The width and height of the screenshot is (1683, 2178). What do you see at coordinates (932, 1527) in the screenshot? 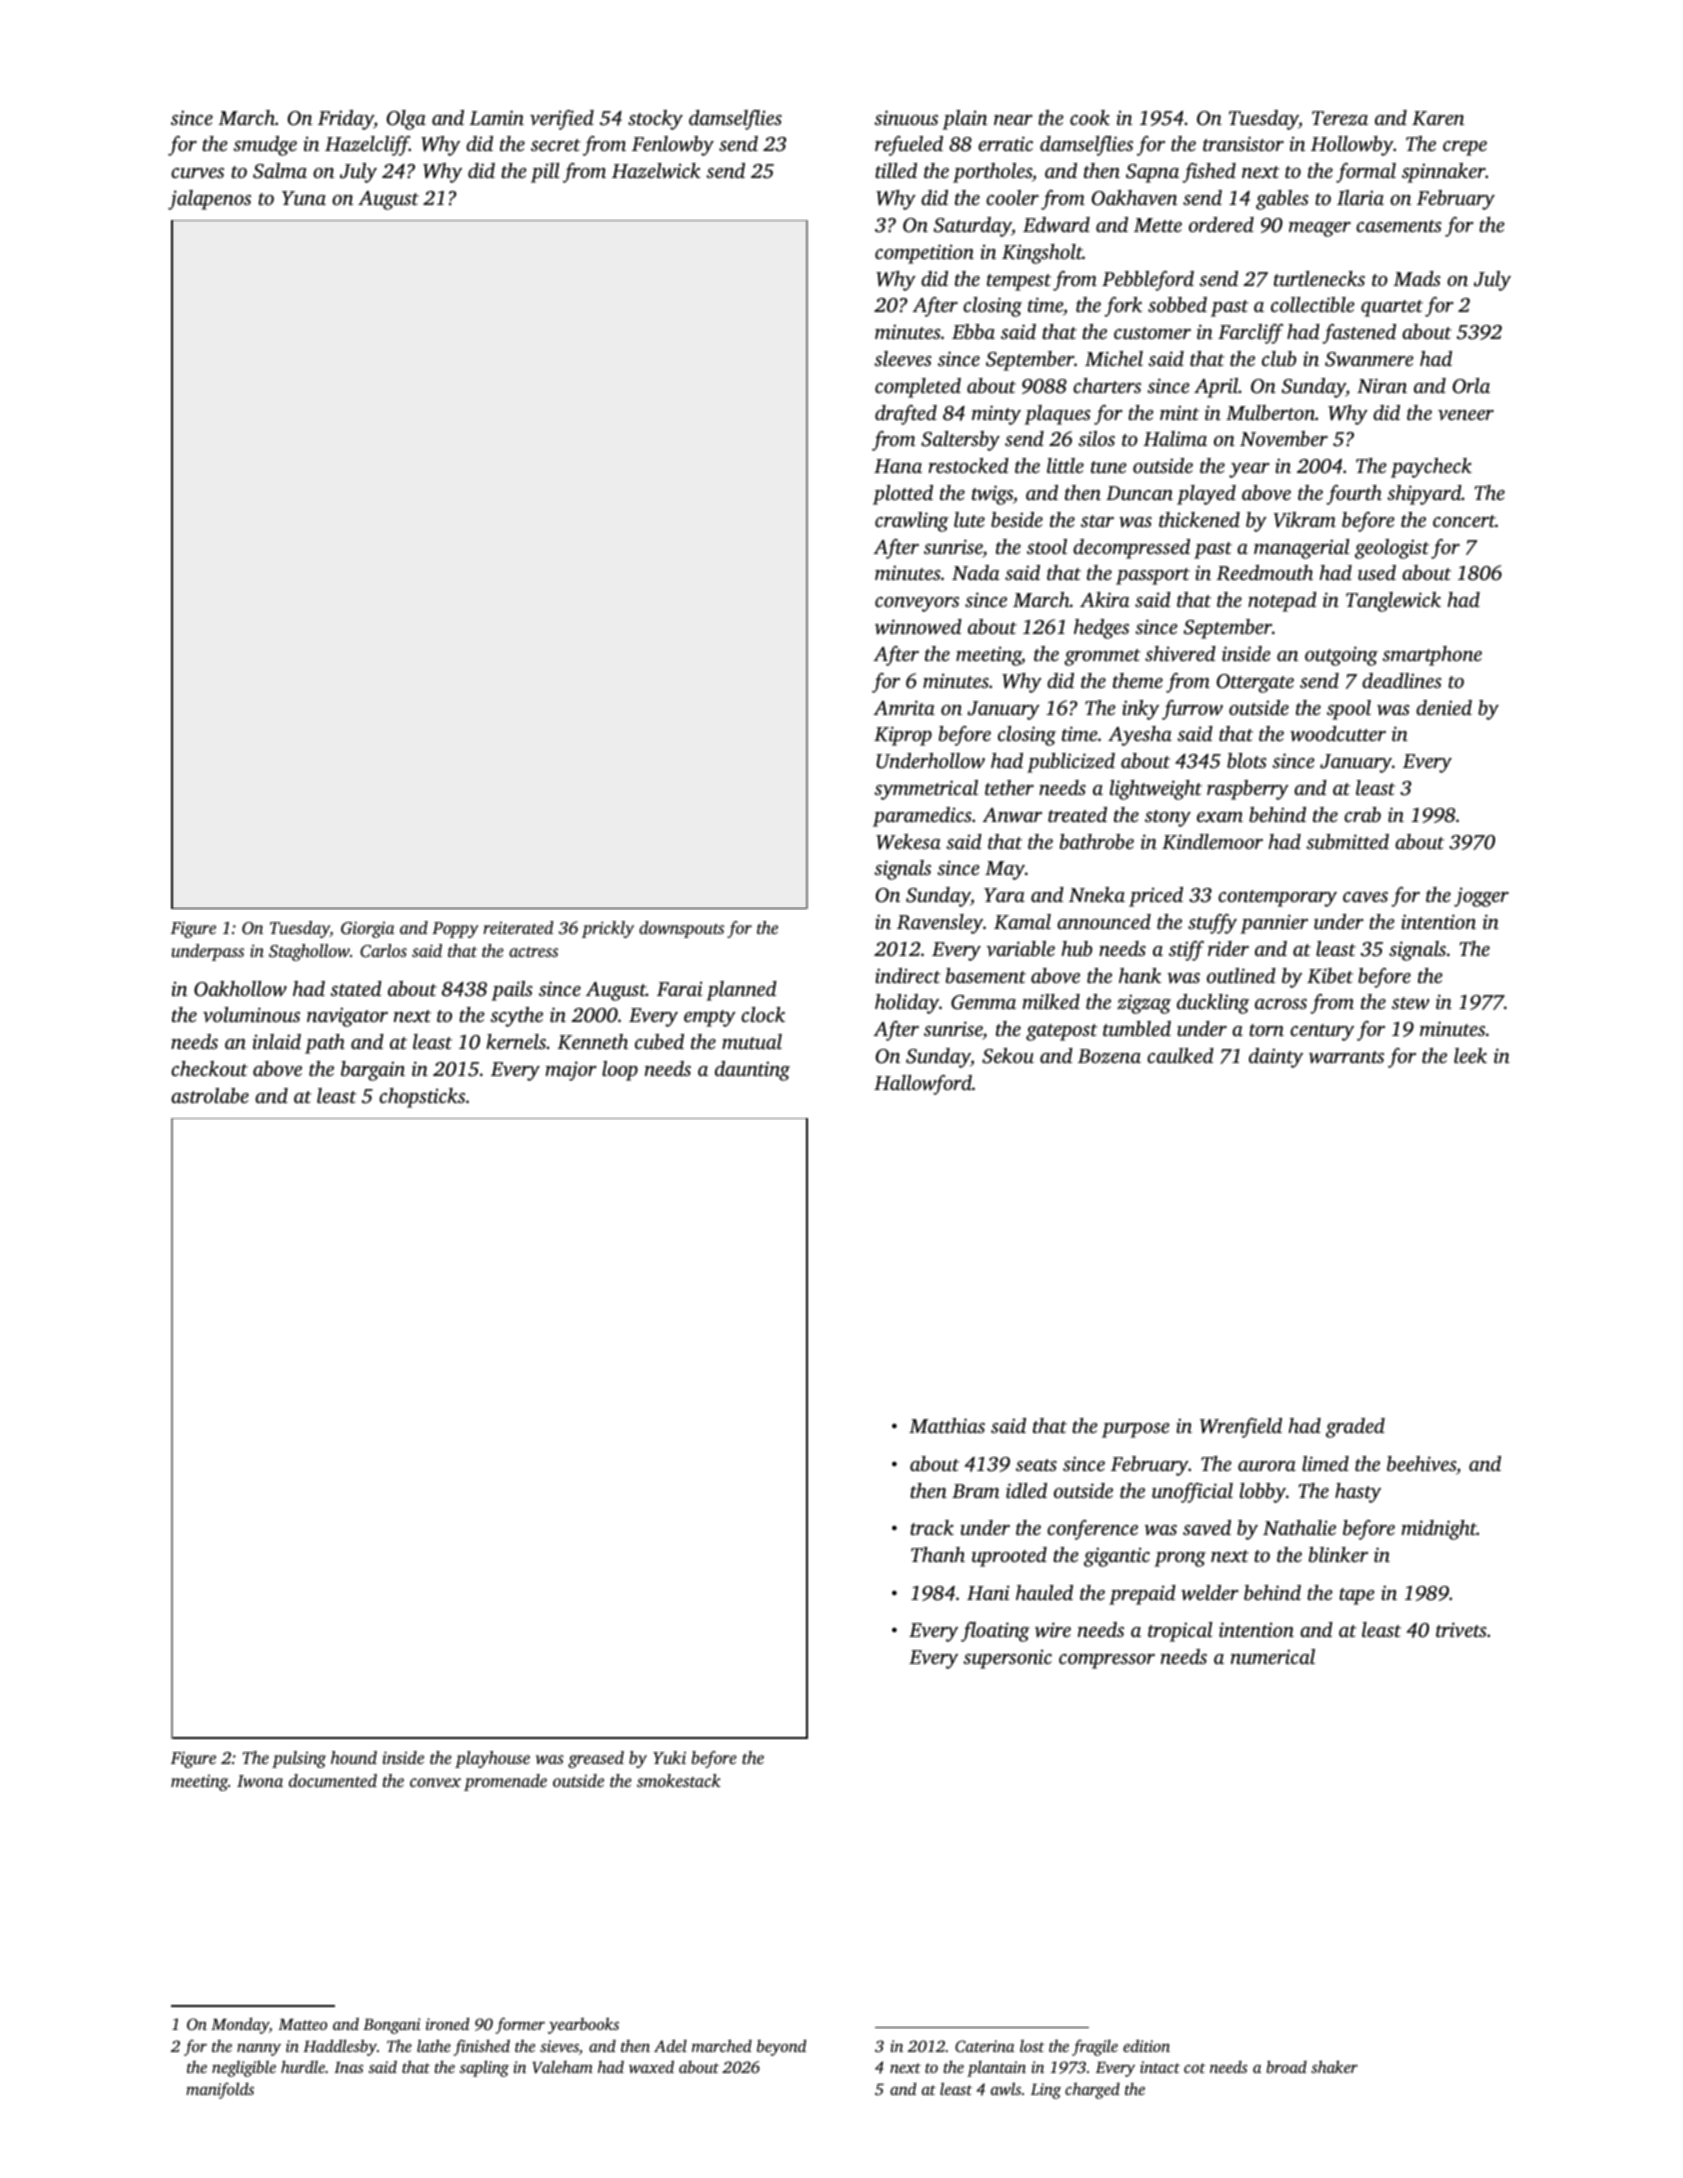
I see `track` at bounding box center [932, 1527].
